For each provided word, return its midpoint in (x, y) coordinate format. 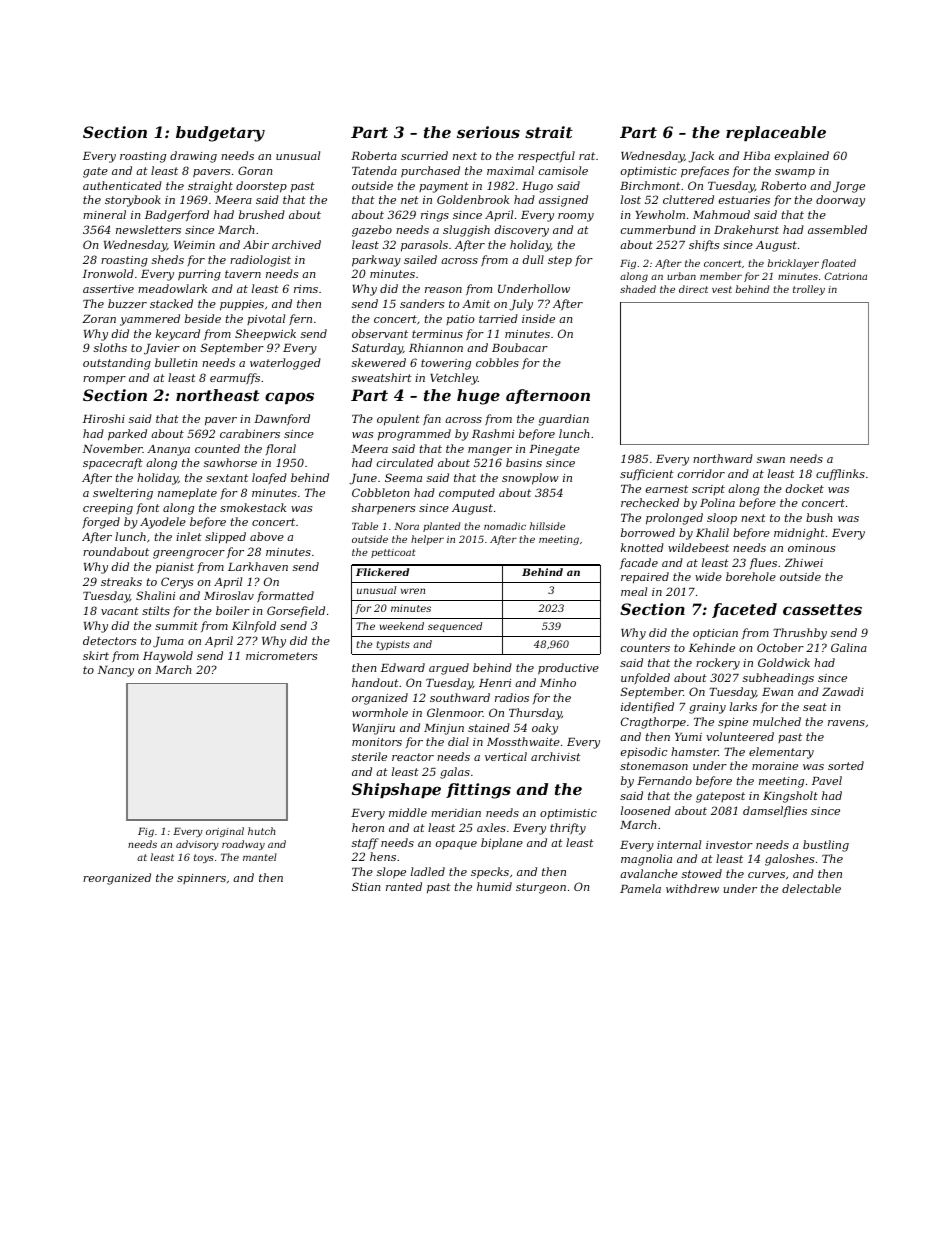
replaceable (776, 133)
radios (512, 697)
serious (488, 132)
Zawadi (843, 691)
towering (446, 364)
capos (289, 398)
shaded (638, 289)
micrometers (281, 656)
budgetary (220, 134)
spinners (201, 879)
